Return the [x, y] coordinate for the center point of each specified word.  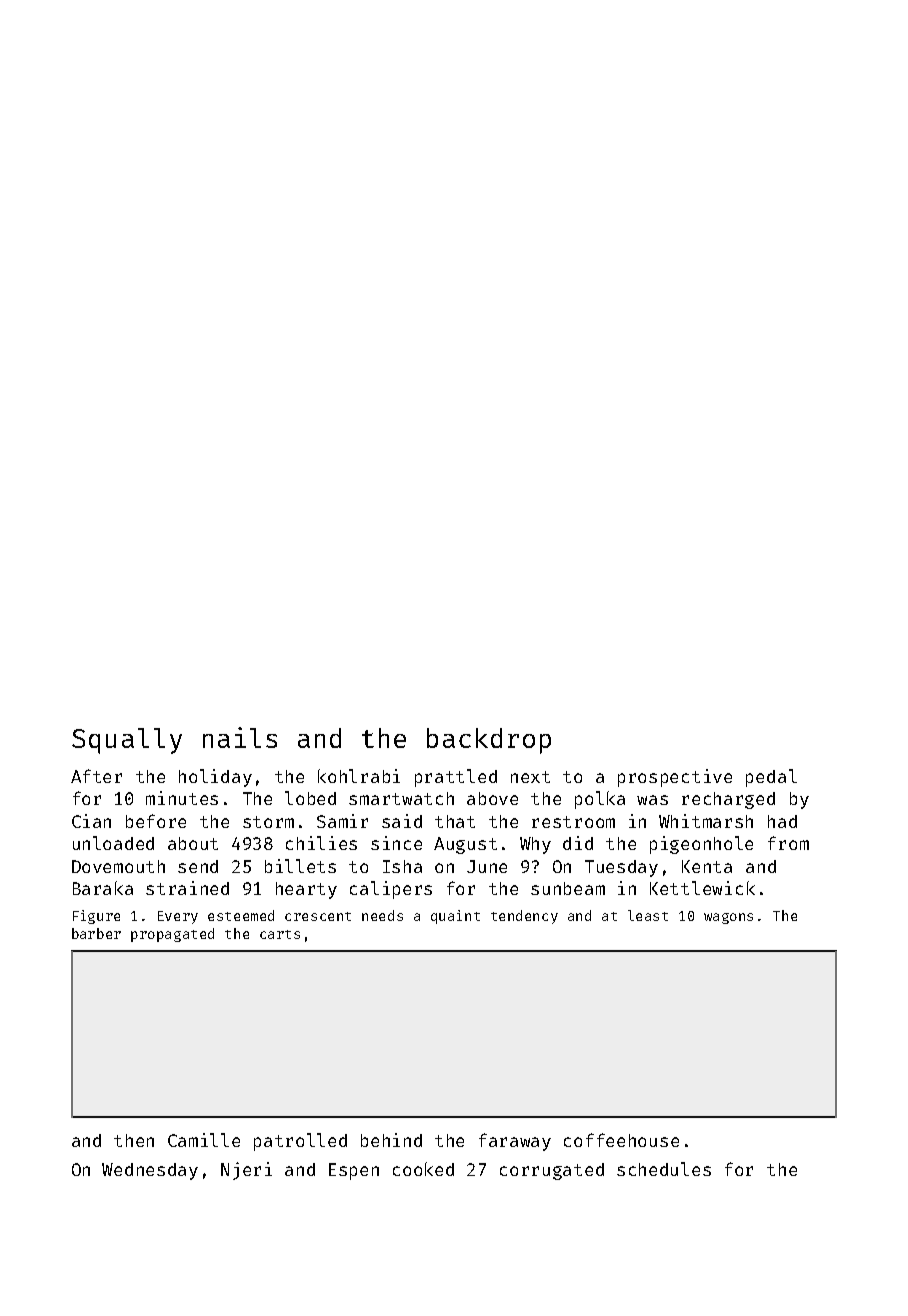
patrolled [300, 1142]
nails [240, 737]
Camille [204, 1140]
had [782, 821]
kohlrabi [359, 776]
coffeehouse [621, 1140]
